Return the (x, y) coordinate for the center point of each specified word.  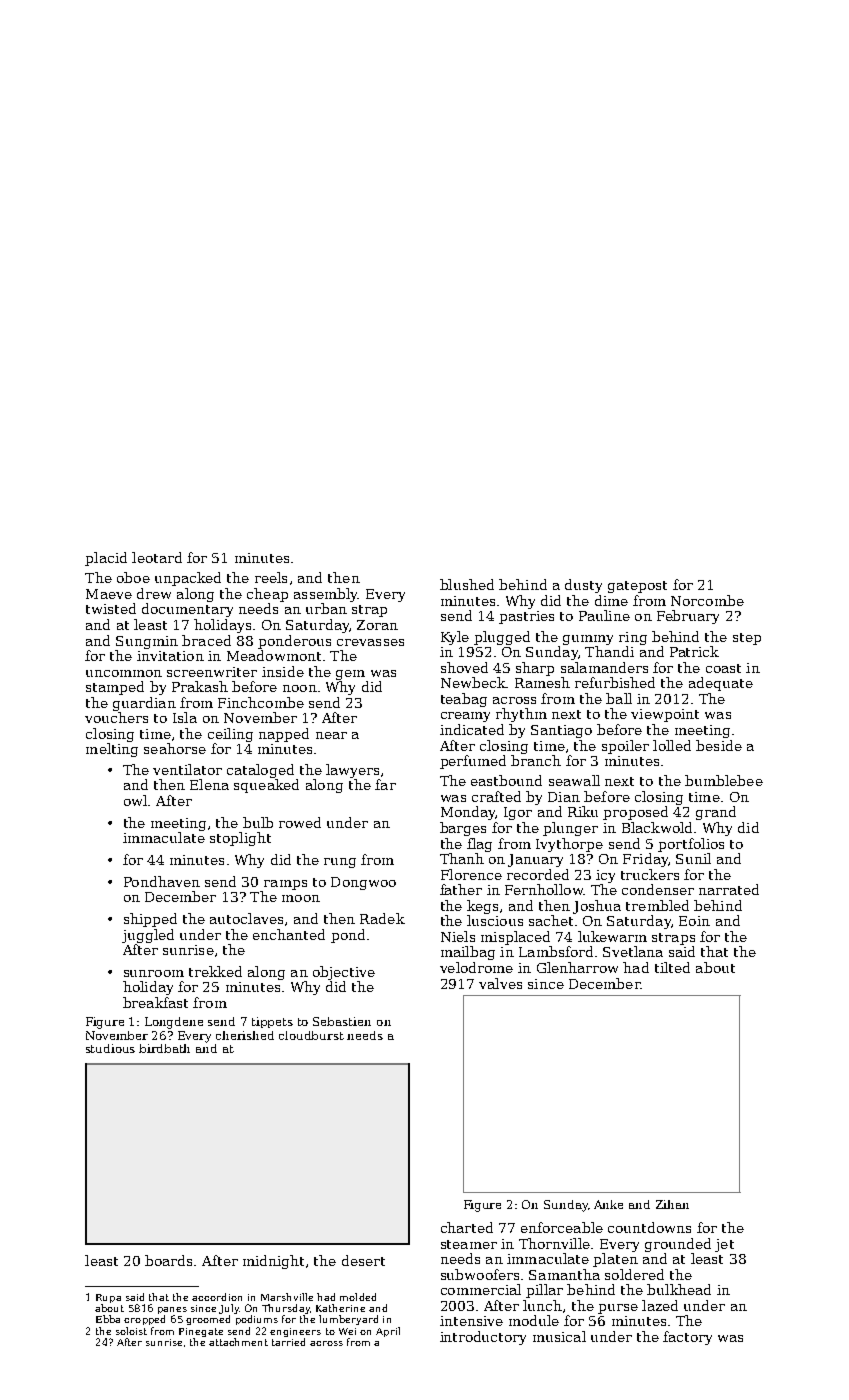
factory (687, 1338)
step (747, 639)
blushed (467, 584)
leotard (157, 557)
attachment (238, 1342)
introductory (483, 1338)
